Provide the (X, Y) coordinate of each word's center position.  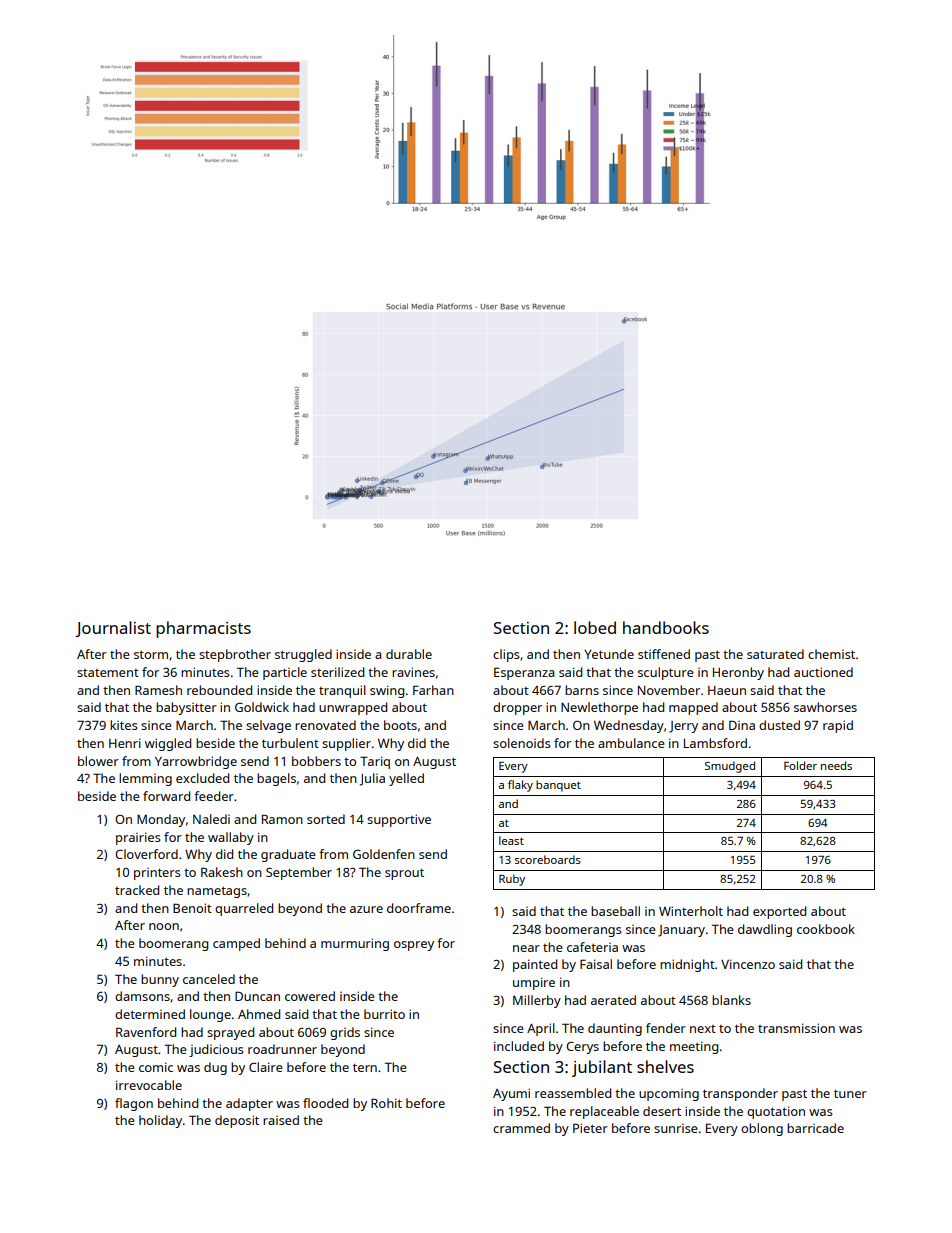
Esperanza (524, 673)
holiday (160, 1121)
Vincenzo (748, 964)
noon (164, 926)
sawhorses (825, 707)
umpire (534, 983)
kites (124, 725)
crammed (521, 1128)
